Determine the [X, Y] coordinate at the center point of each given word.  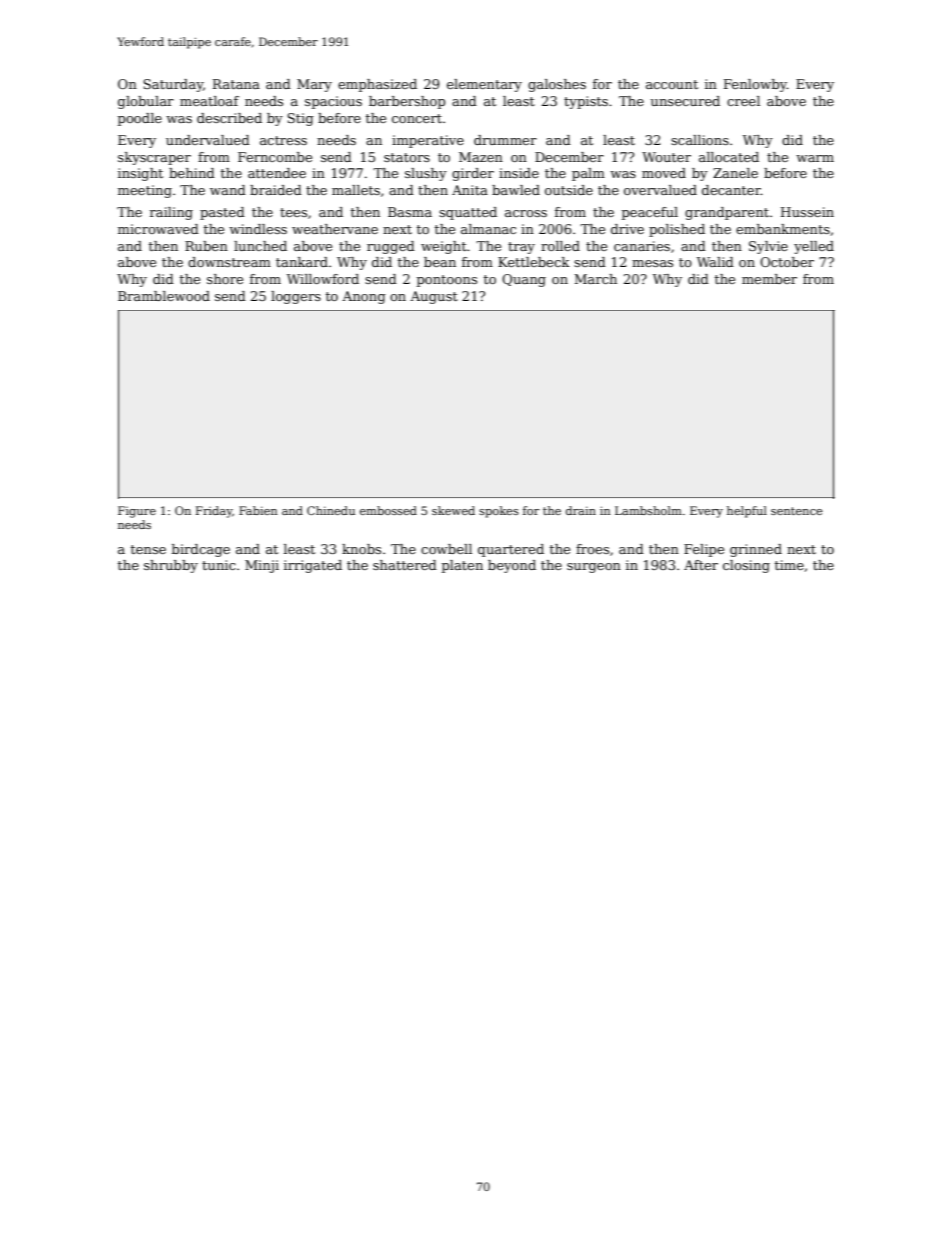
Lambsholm [648, 510]
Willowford [323, 279]
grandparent [727, 213]
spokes [499, 512]
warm [815, 158]
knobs [361, 549]
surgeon [594, 568]
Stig [300, 119]
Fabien [258, 510]
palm [588, 174]
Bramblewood [164, 296]
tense [148, 549]
